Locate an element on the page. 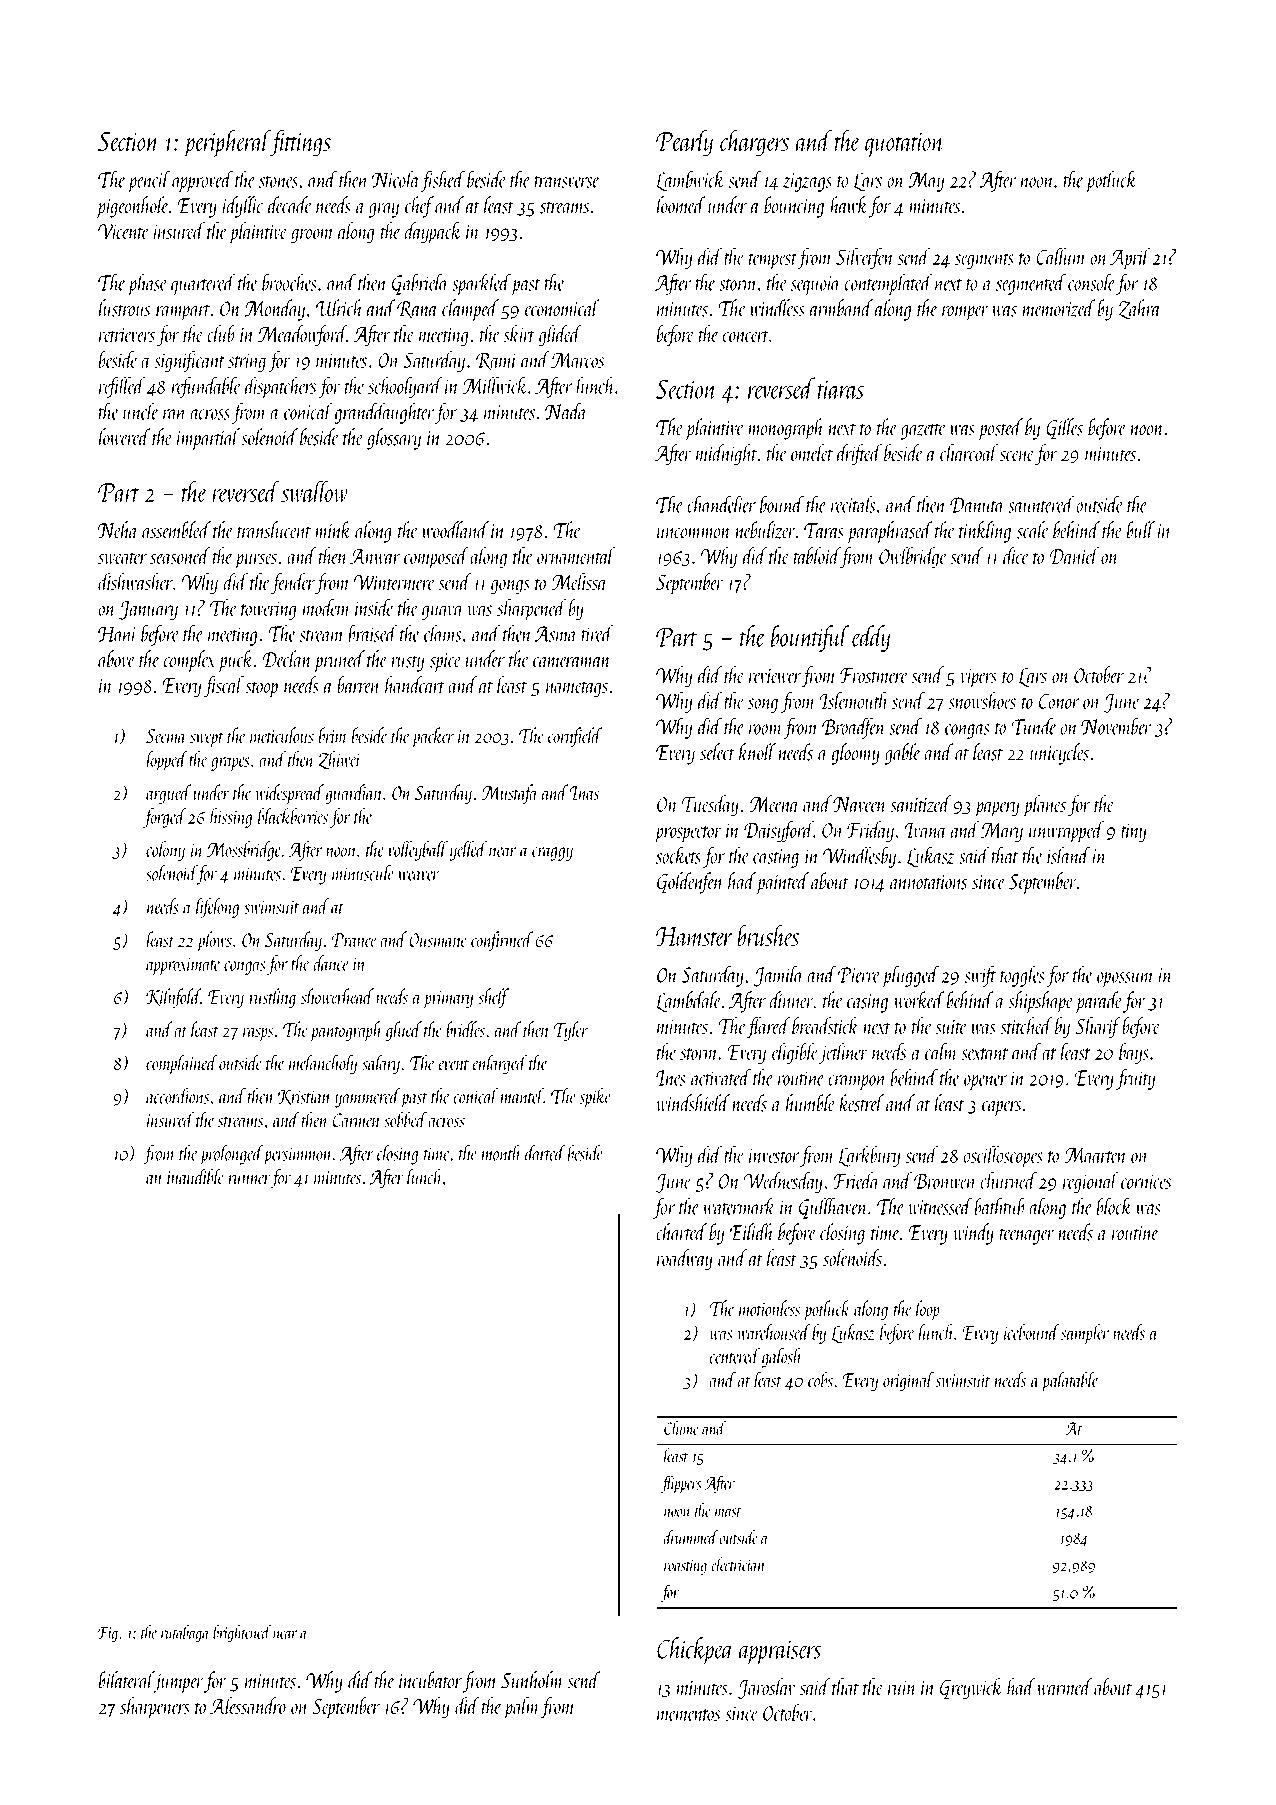  Chickpea is located at coordinates (695, 1651).
